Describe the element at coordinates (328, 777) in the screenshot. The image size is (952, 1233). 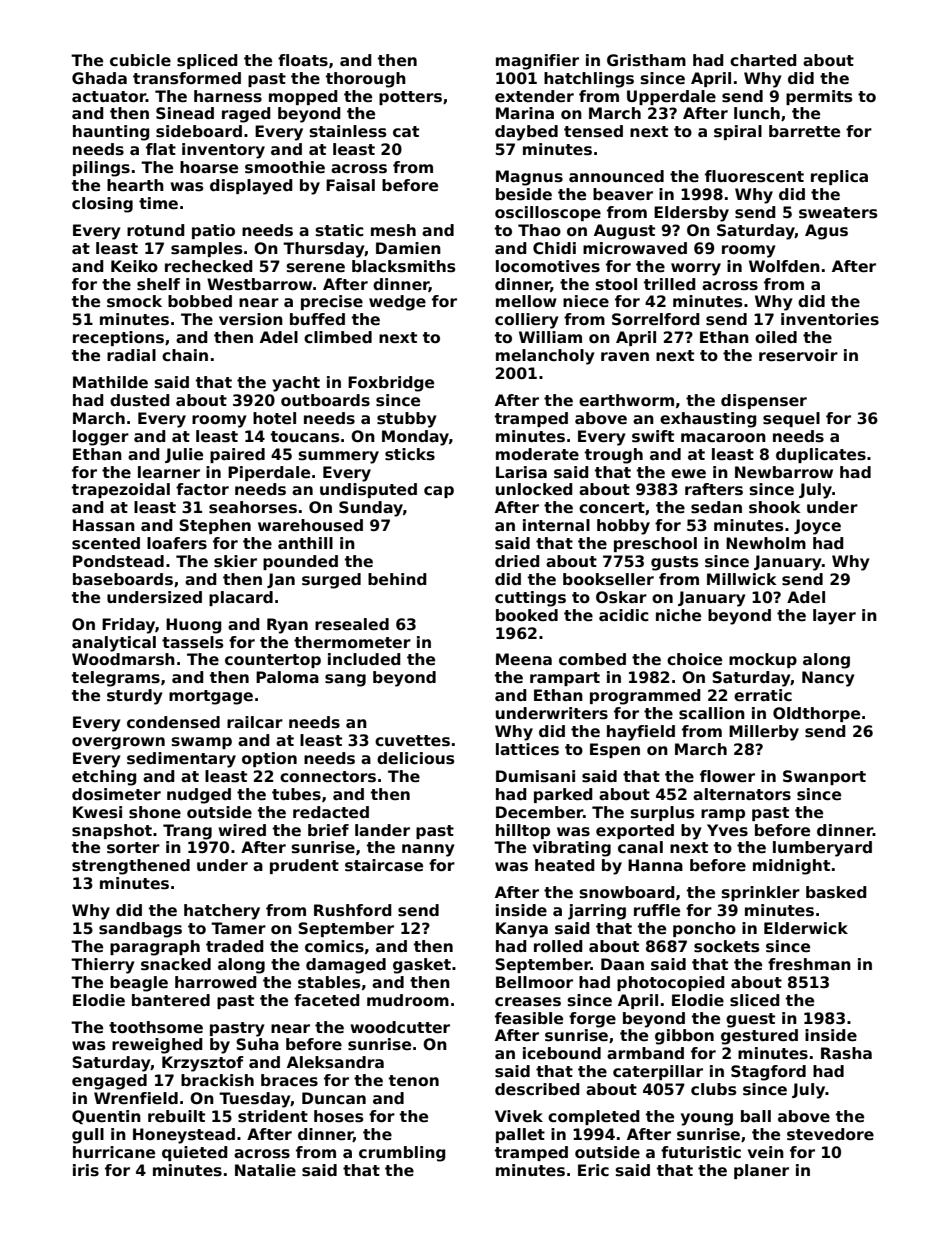
I see `connectors` at that location.
